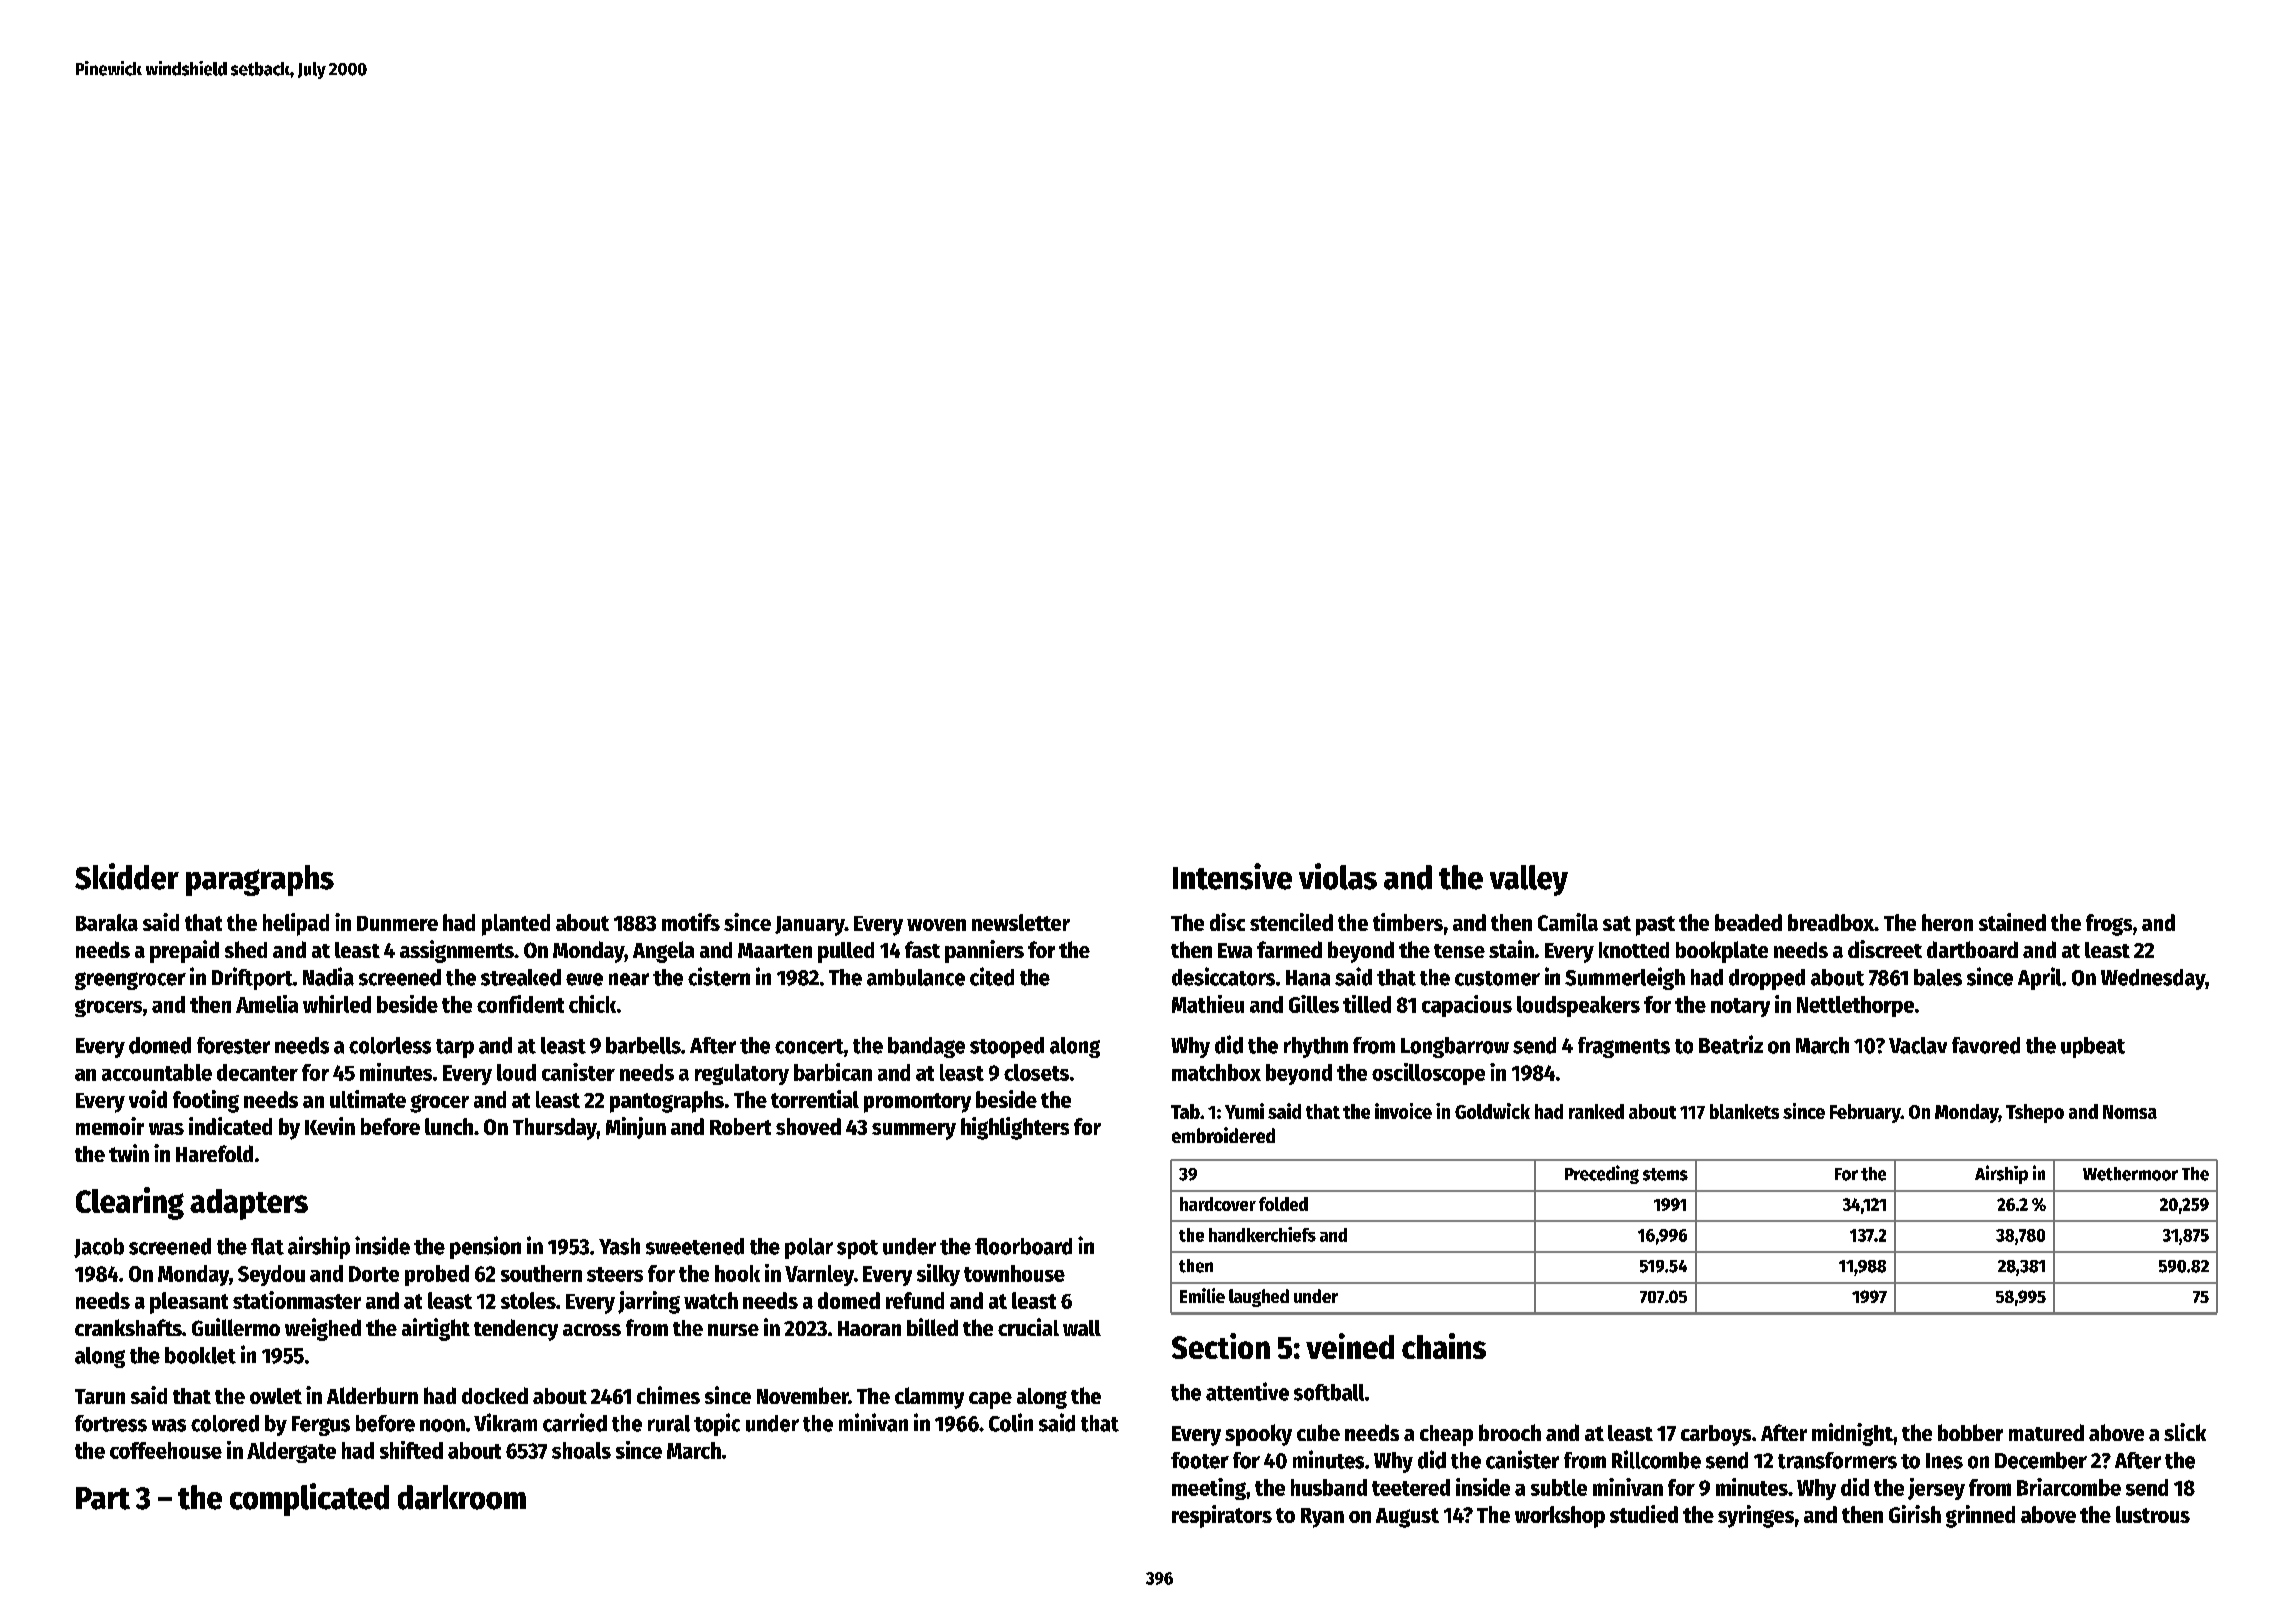  I want to click on Haoran, so click(869, 1328).
